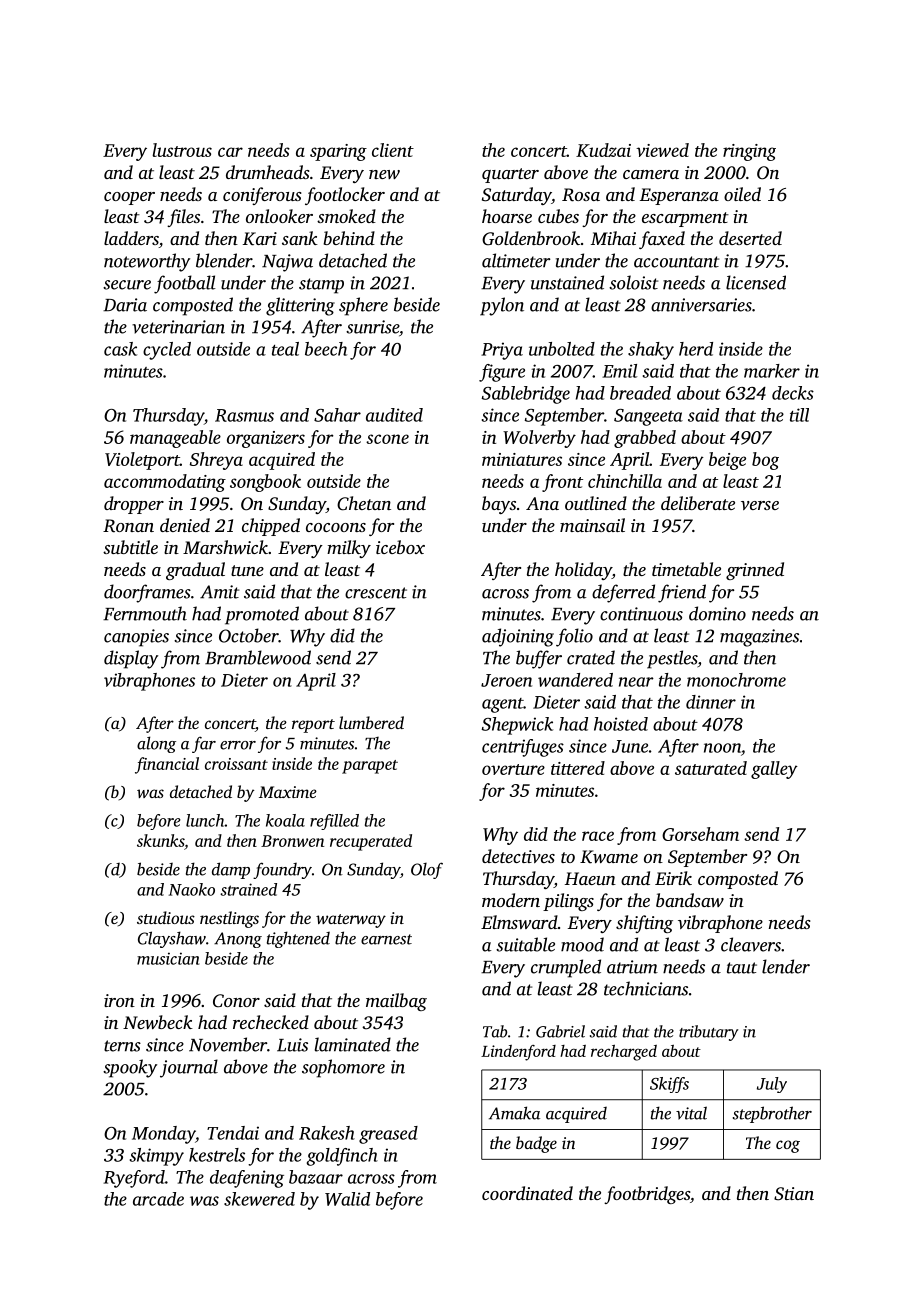 Image resolution: width=924 pixels, height=1314 pixels. I want to click on skewered, so click(259, 1199).
